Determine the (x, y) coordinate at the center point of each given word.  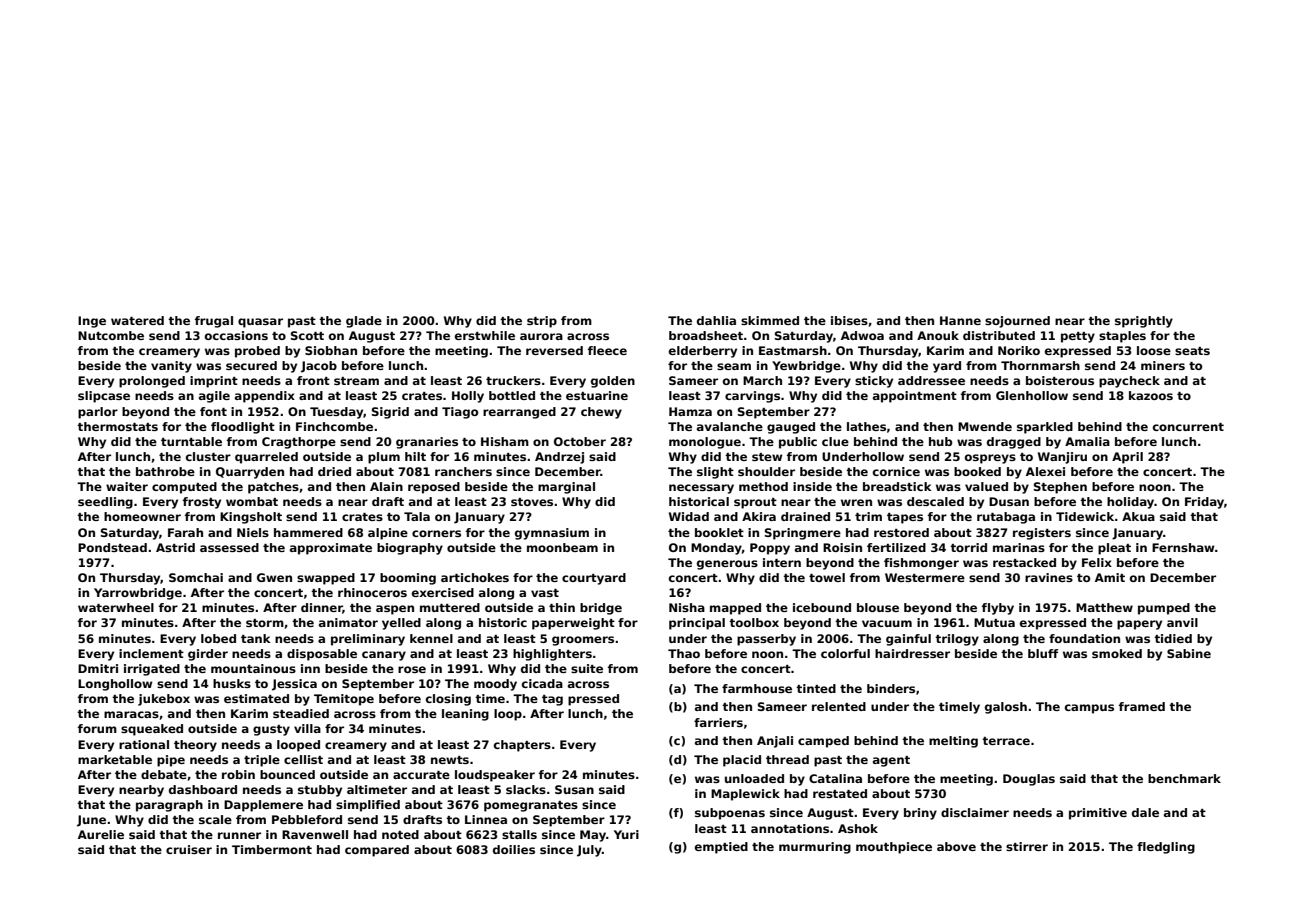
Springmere (803, 534)
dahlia (716, 320)
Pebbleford (307, 819)
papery (1139, 625)
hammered (308, 532)
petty (1078, 337)
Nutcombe (111, 335)
